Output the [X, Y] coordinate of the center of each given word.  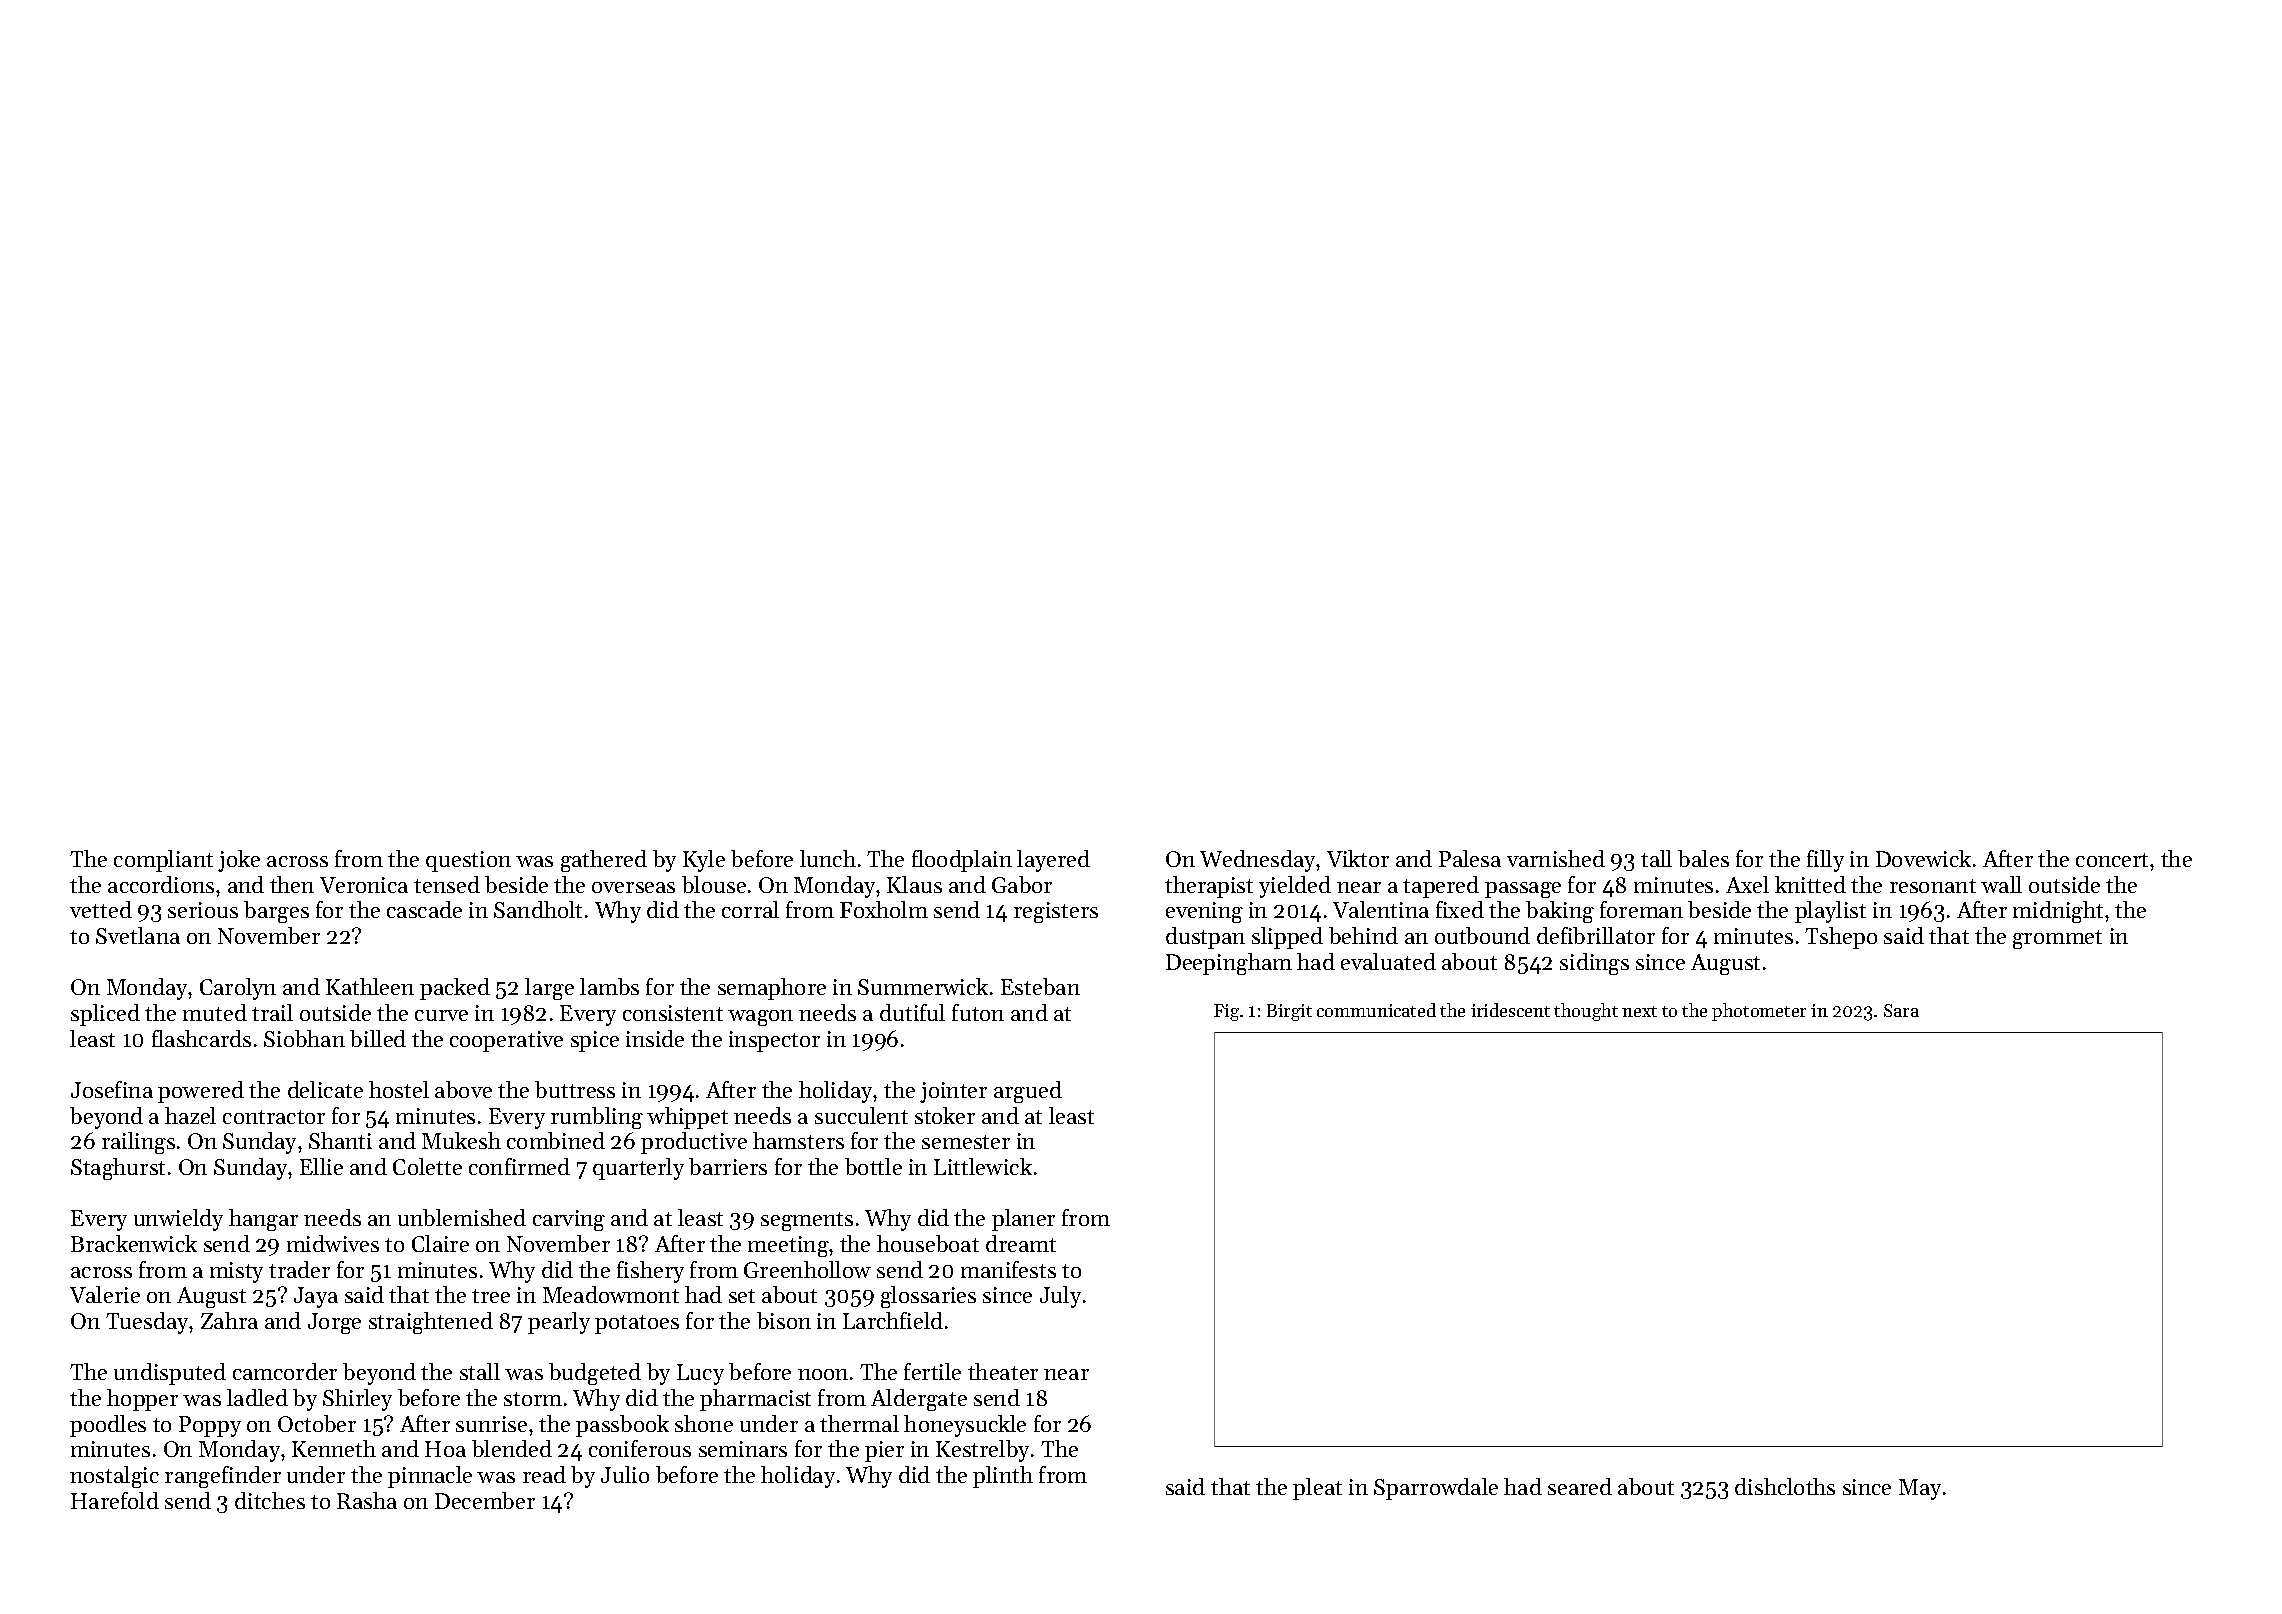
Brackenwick [134, 1243]
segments [807, 1221]
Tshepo [1841, 938]
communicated [1376, 1010]
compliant [163, 861]
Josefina [112, 1089]
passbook [622, 1426]
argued [1028, 1092]
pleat [1317, 1489]
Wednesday [1258, 861]
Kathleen [370, 986]
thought [1586, 1012]
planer [1023, 1220]
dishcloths [1785, 1486]
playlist [1830, 912]
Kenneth [334, 1448]
